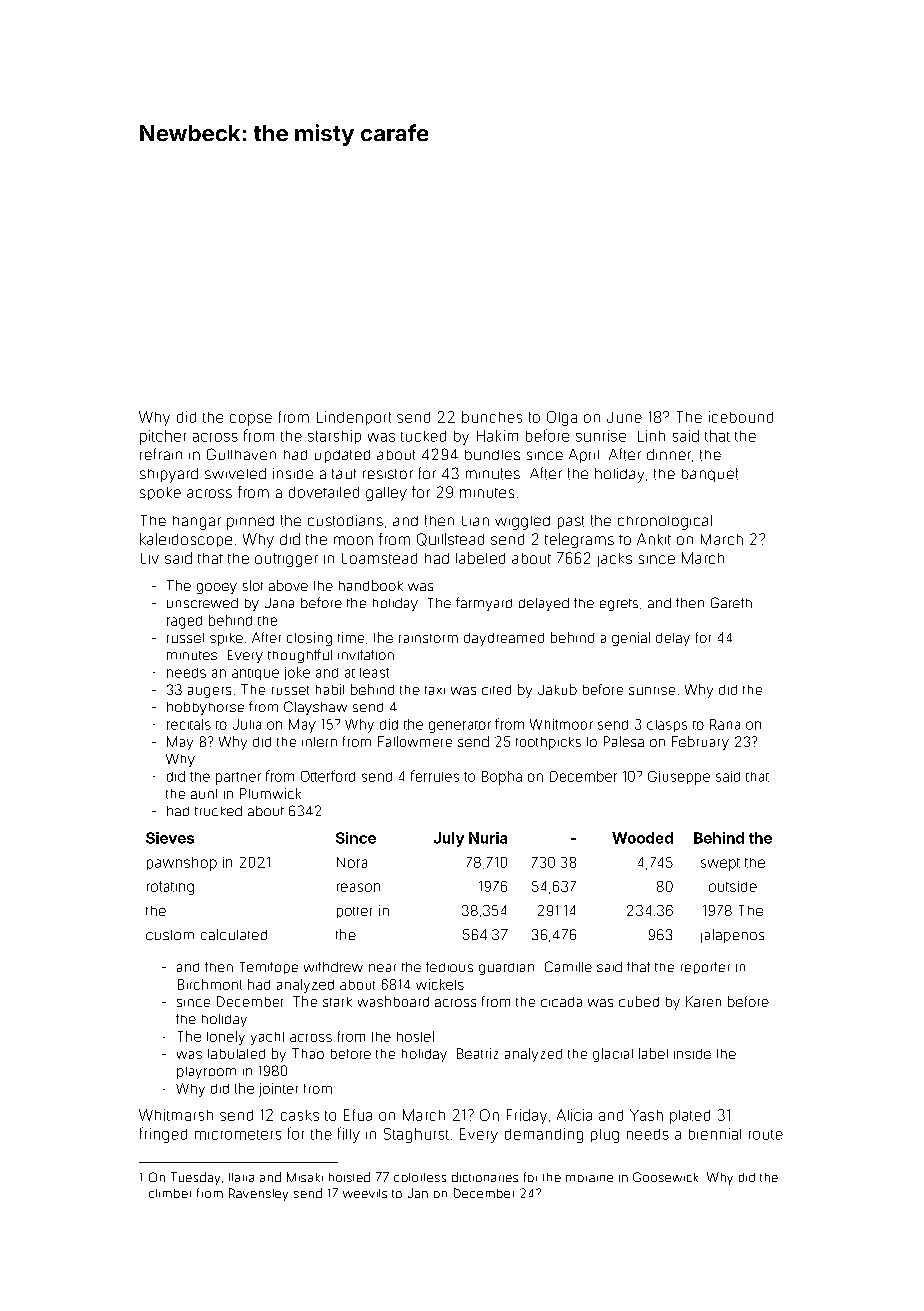 The width and height of the document is (924, 1311). What do you see at coordinates (163, 437) in the document?
I see `pitcher` at bounding box center [163, 437].
